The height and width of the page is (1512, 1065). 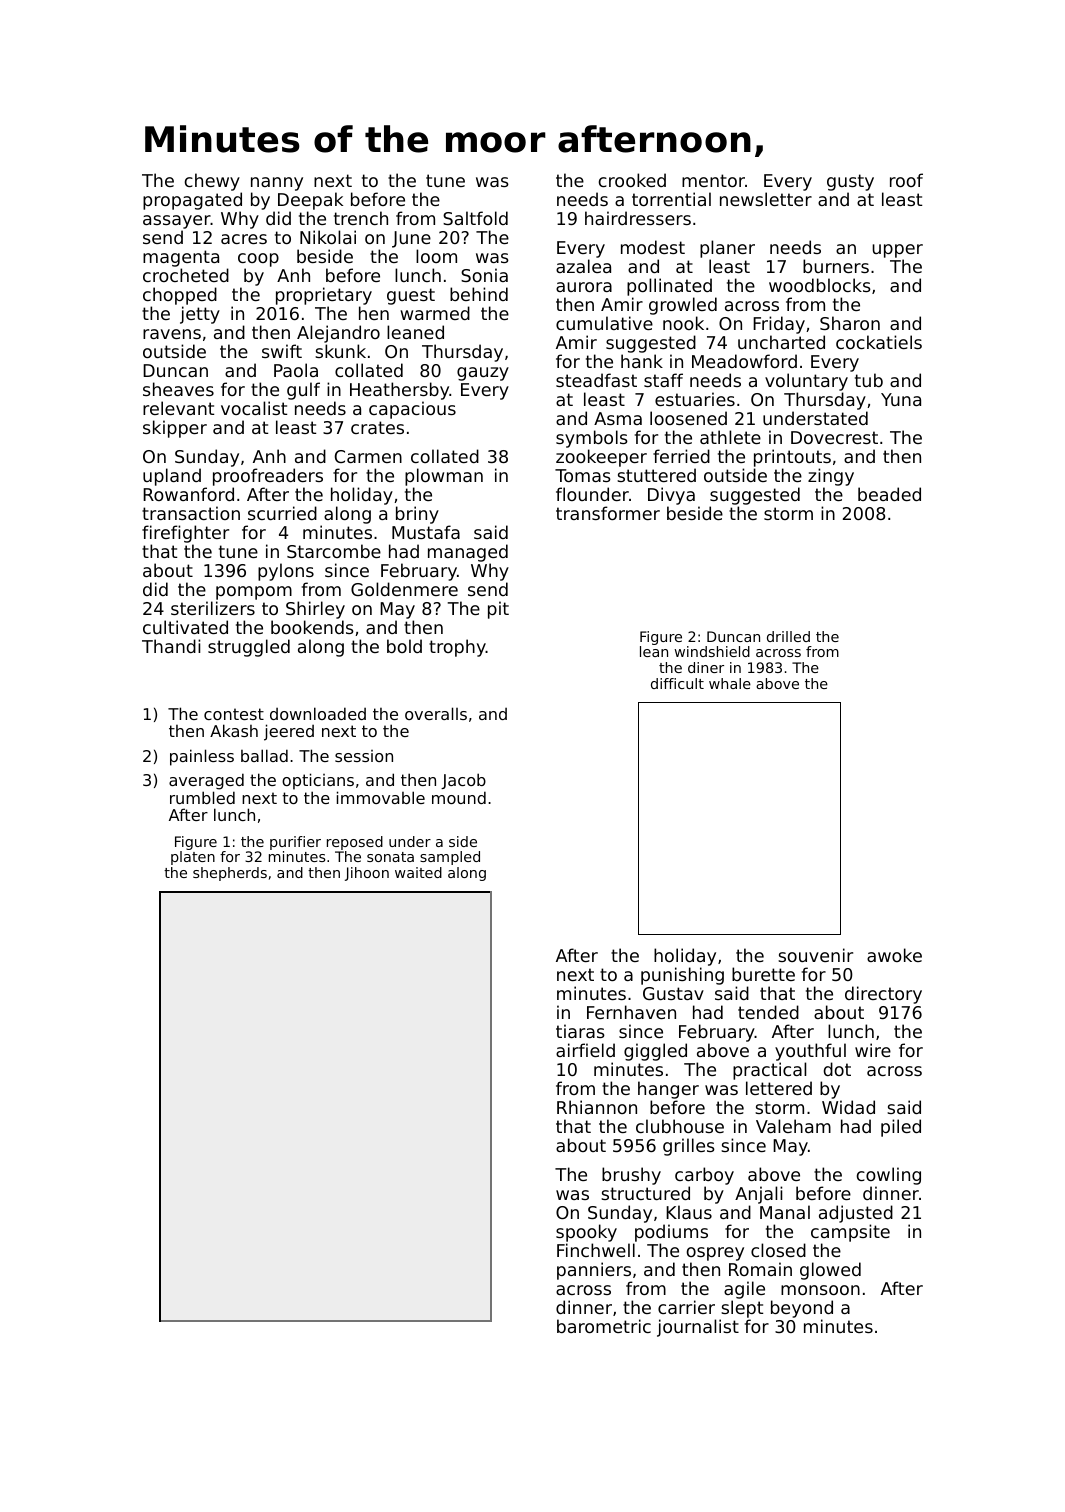 I want to click on Nikolai, so click(x=328, y=237).
